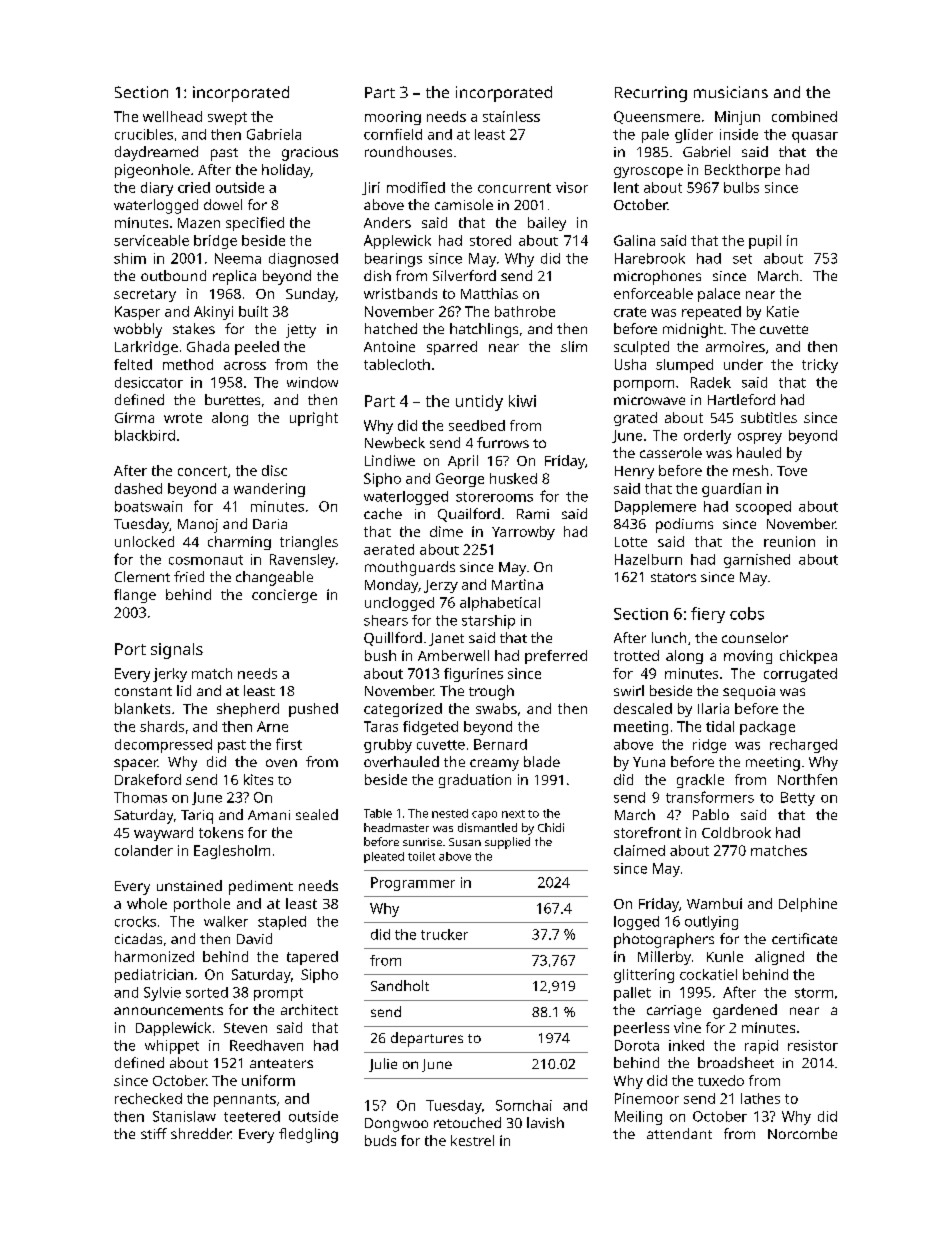 This screenshot has width=952, height=1233. What do you see at coordinates (731, 92) in the screenshot?
I see `musicians` at bounding box center [731, 92].
